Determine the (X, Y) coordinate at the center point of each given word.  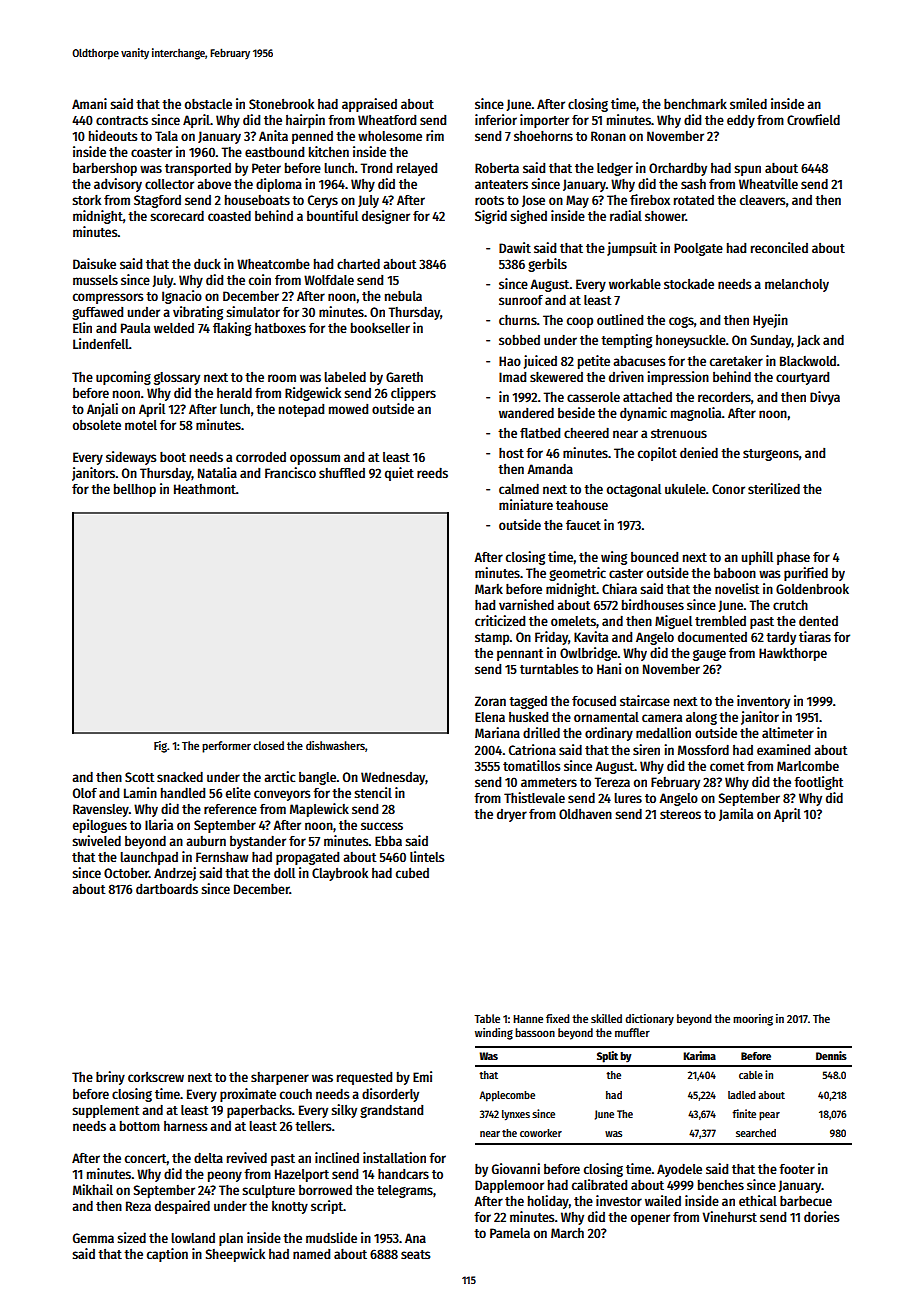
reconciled (779, 247)
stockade (689, 284)
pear (769, 1116)
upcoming (123, 378)
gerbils (547, 265)
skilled (606, 1018)
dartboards (167, 889)
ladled (742, 1095)
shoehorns (543, 136)
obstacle (208, 104)
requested (364, 1078)
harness (186, 1126)
